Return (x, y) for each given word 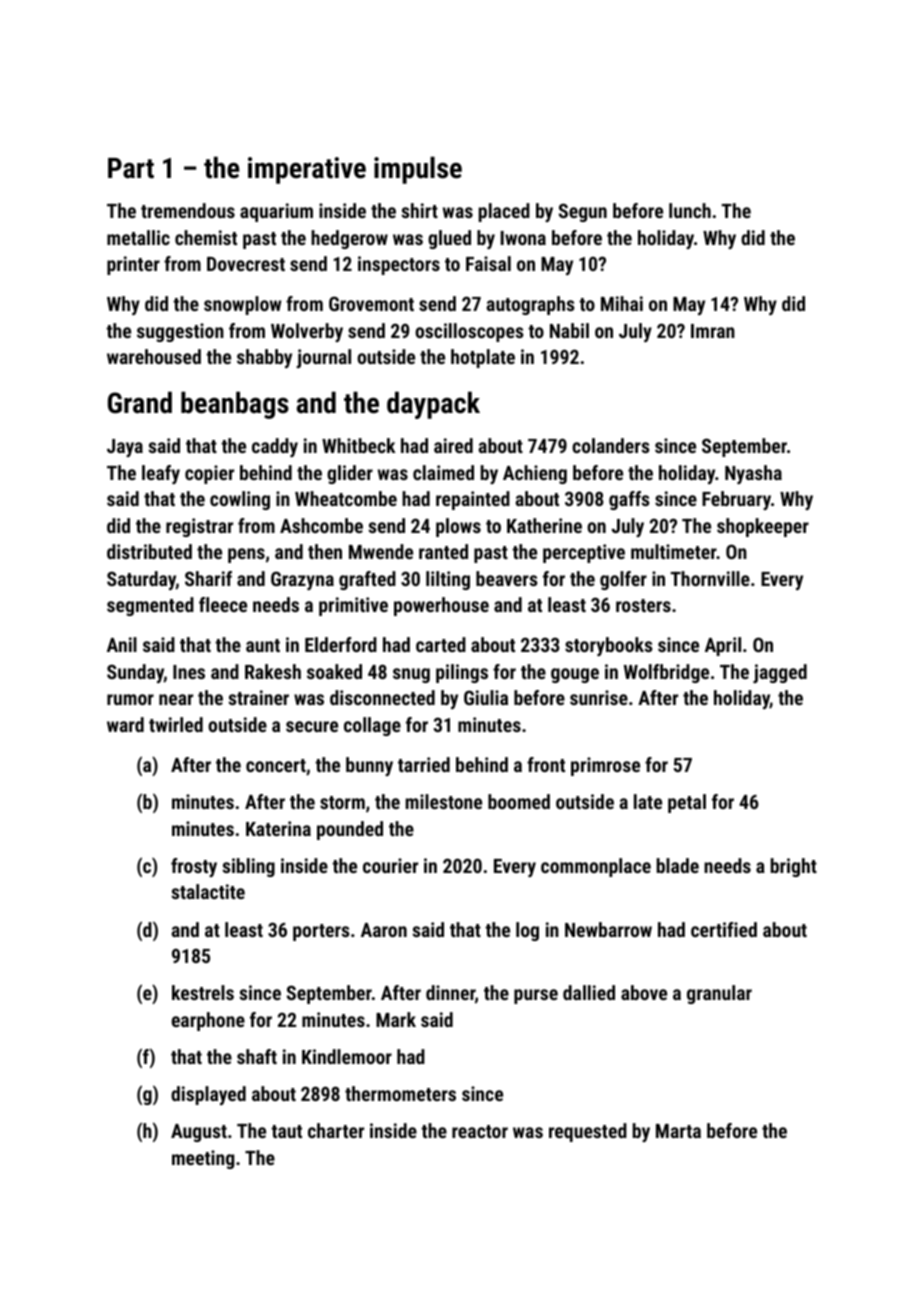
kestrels (203, 992)
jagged (780, 673)
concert (276, 765)
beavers (506, 578)
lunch (690, 210)
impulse (418, 170)
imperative (307, 170)
